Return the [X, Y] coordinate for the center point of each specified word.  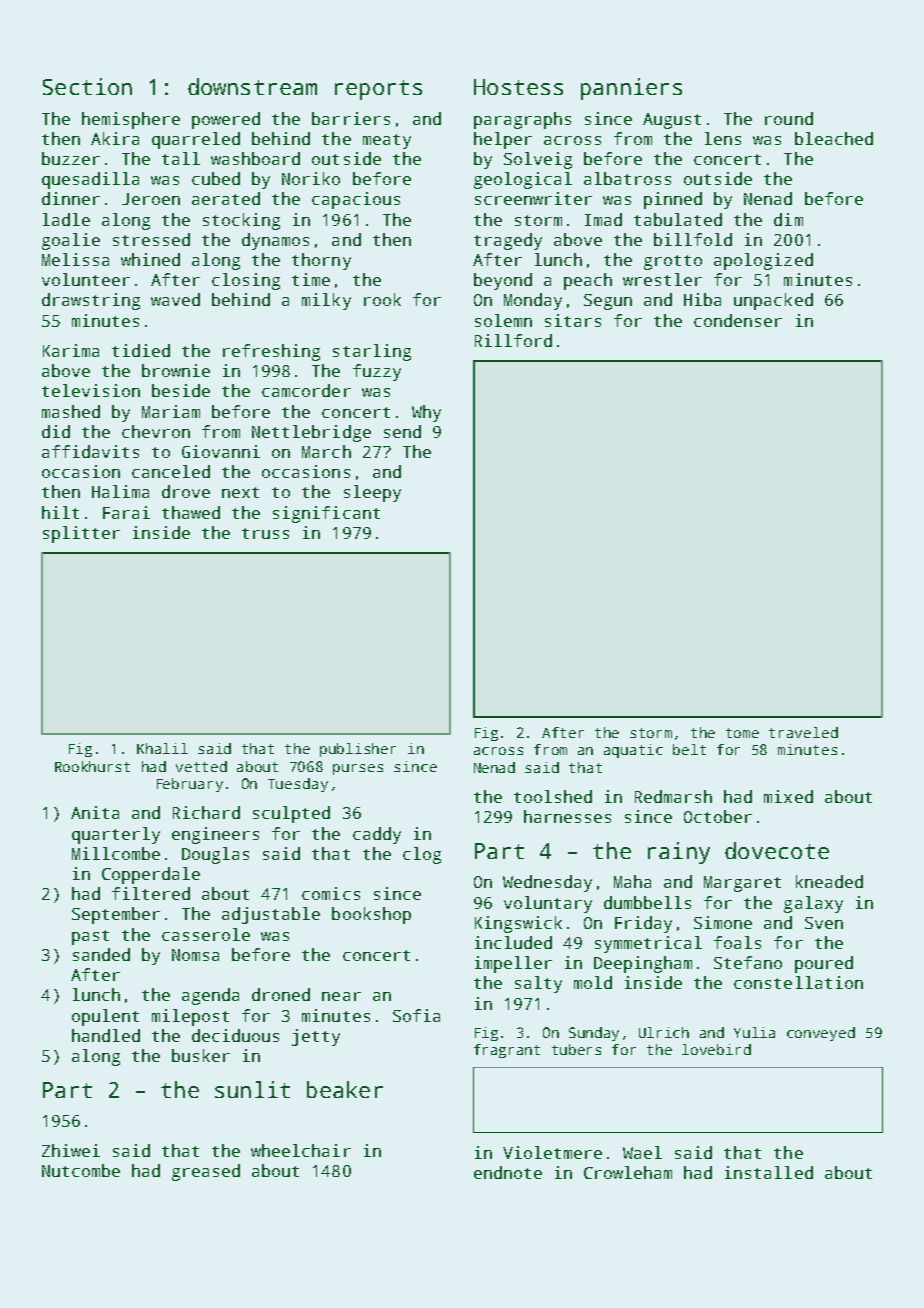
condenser [738, 320]
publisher [358, 750]
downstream [252, 86]
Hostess [518, 87]
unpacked [773, 301]
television [91, 390]
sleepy [372, 493]
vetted [201, 766]
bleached [834, 138]
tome [742, 733]
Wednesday [547, 883]
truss [265, 533]
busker [201, 1055]
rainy [679, 853]
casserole [206, 934]
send [402, 431]
